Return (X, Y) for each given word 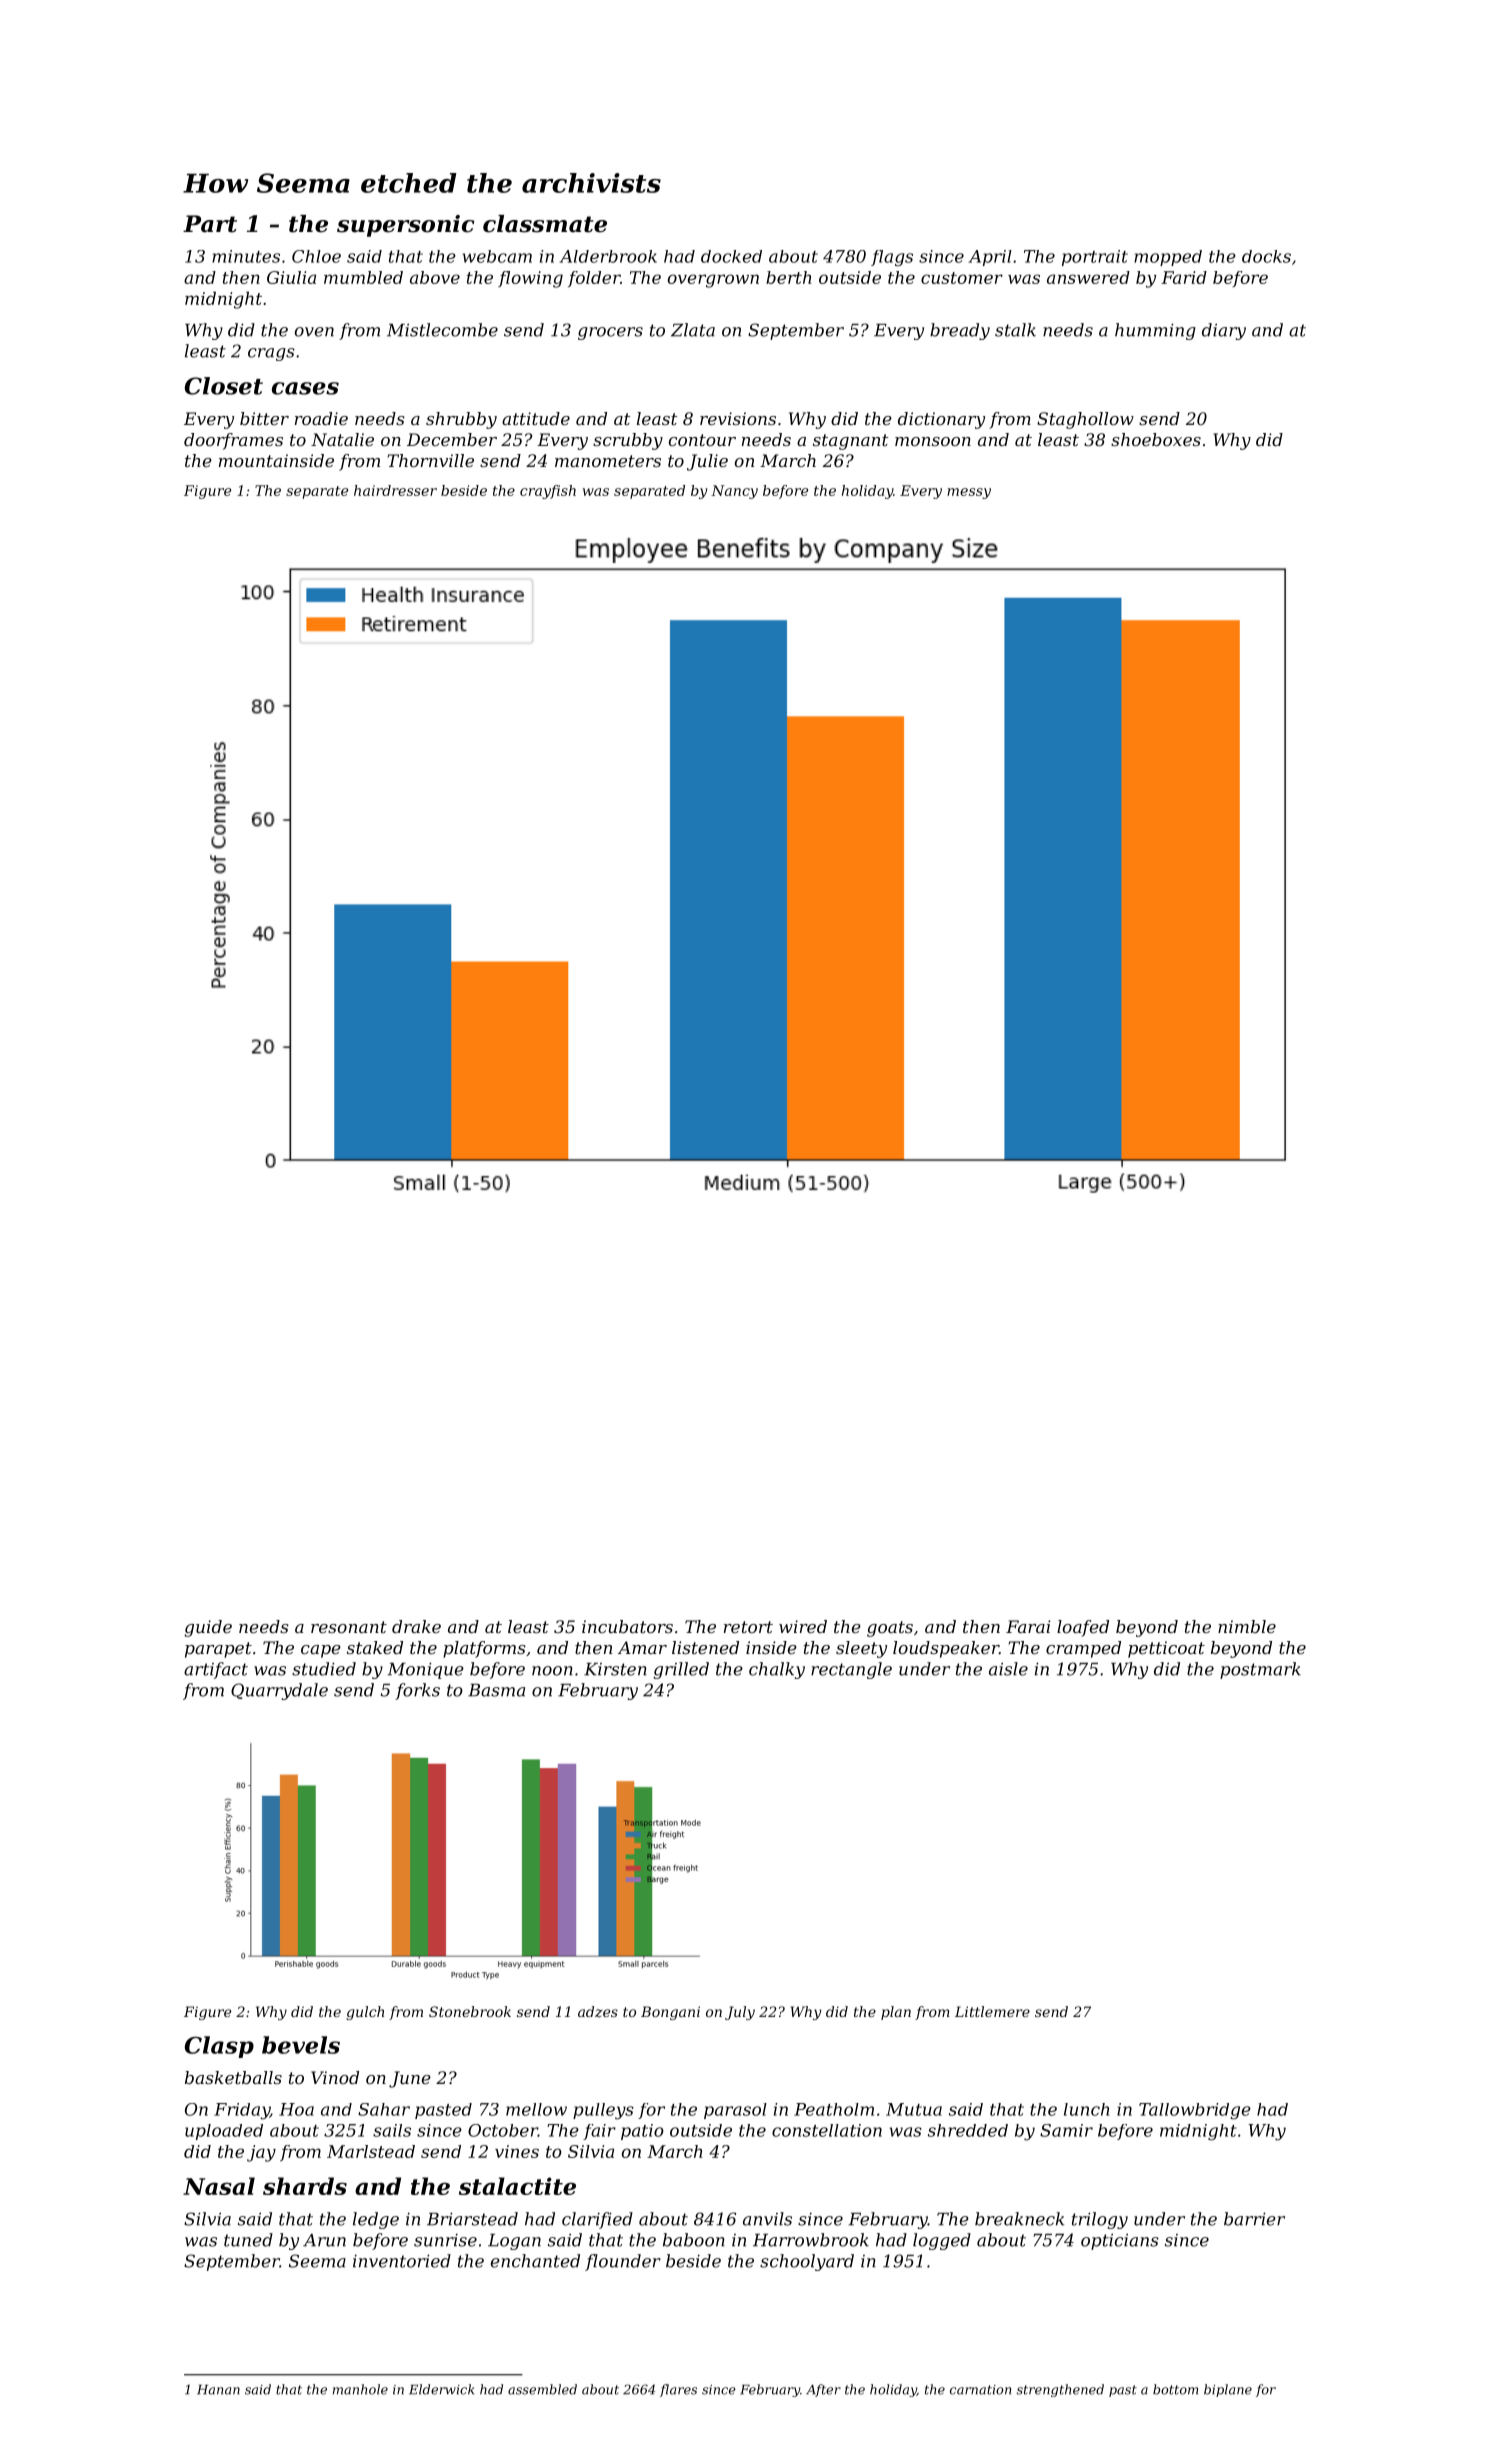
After (823, 2390)
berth (789, 277)
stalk (1015, 330)
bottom (1175, 2389)
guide (208, 1628)
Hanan (218, 2390)
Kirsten (615, 1669)
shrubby (461, 420)
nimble (1247, 1626)
